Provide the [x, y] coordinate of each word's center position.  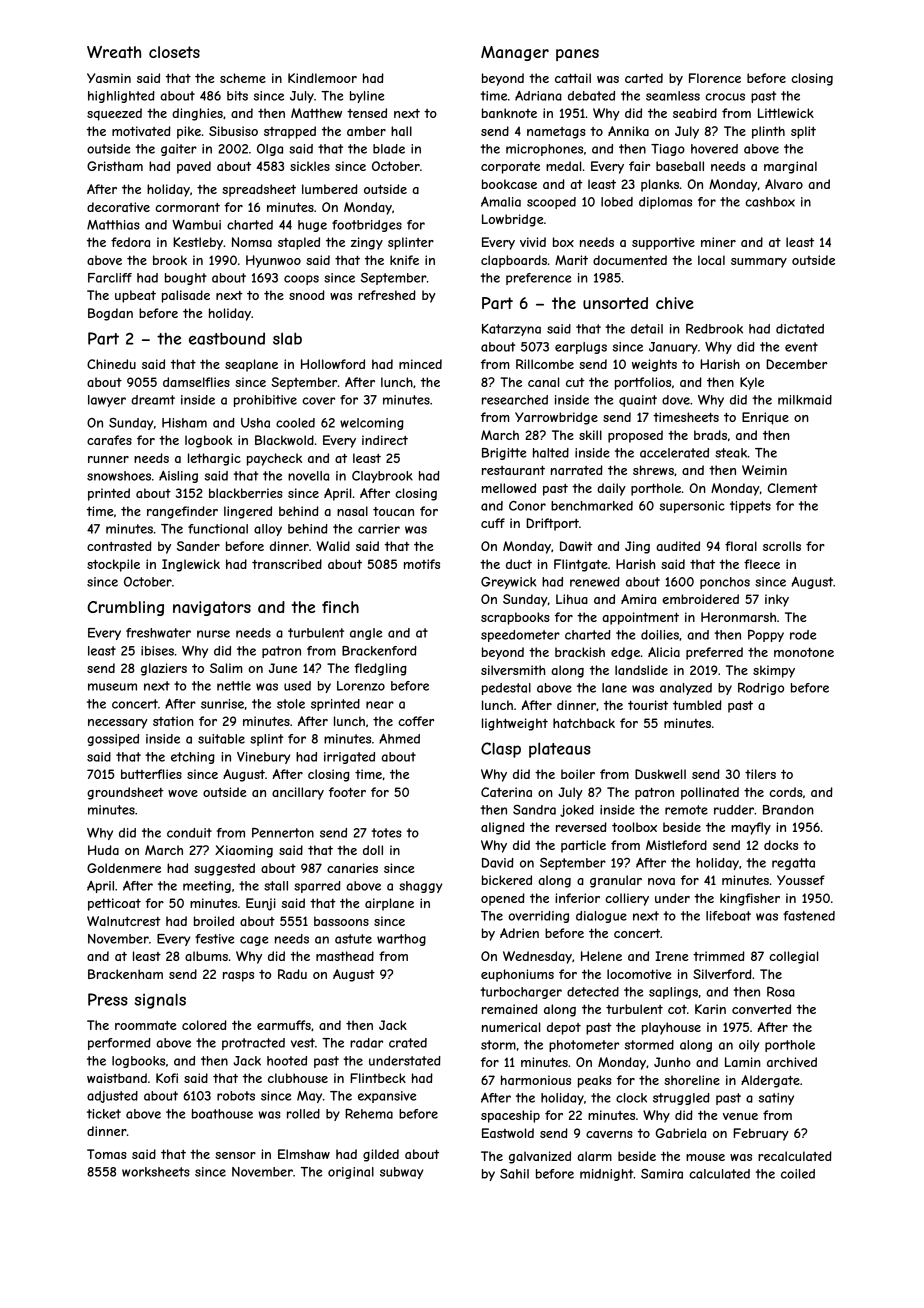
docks [781, 845]
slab [287, 338]
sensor [235, 1155]
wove [183, 793]
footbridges [367, 226]
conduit [189, 833]
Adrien [519, 933]
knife [404, 260]
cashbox [770, 202]
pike [189, 132]
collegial [793, 957]
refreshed [387, 295]
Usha [255, 423]
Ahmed [399, 739]
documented [630, 260]
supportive [663, 243]
